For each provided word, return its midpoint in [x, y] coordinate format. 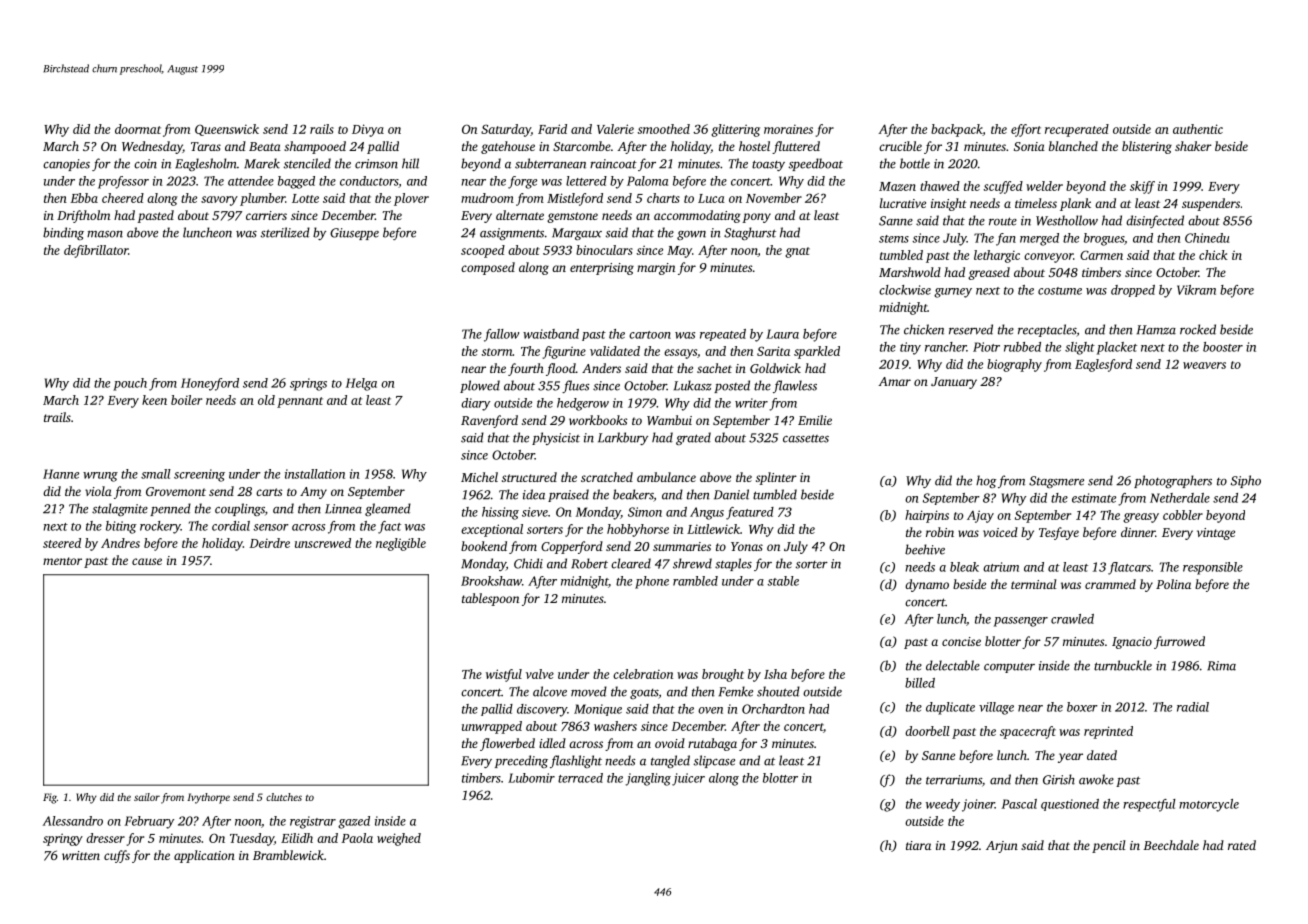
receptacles [1047, 330]
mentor [62, 561]
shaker [1193, 146]
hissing [500, 513]
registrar [313, 822]
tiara [918, 845]
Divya [368, 130]
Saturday [506, 130]
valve [540, 674]
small [156, 474]
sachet [714, 368]
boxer [1082, 707]
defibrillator [96, 251]
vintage [1216, 534]
